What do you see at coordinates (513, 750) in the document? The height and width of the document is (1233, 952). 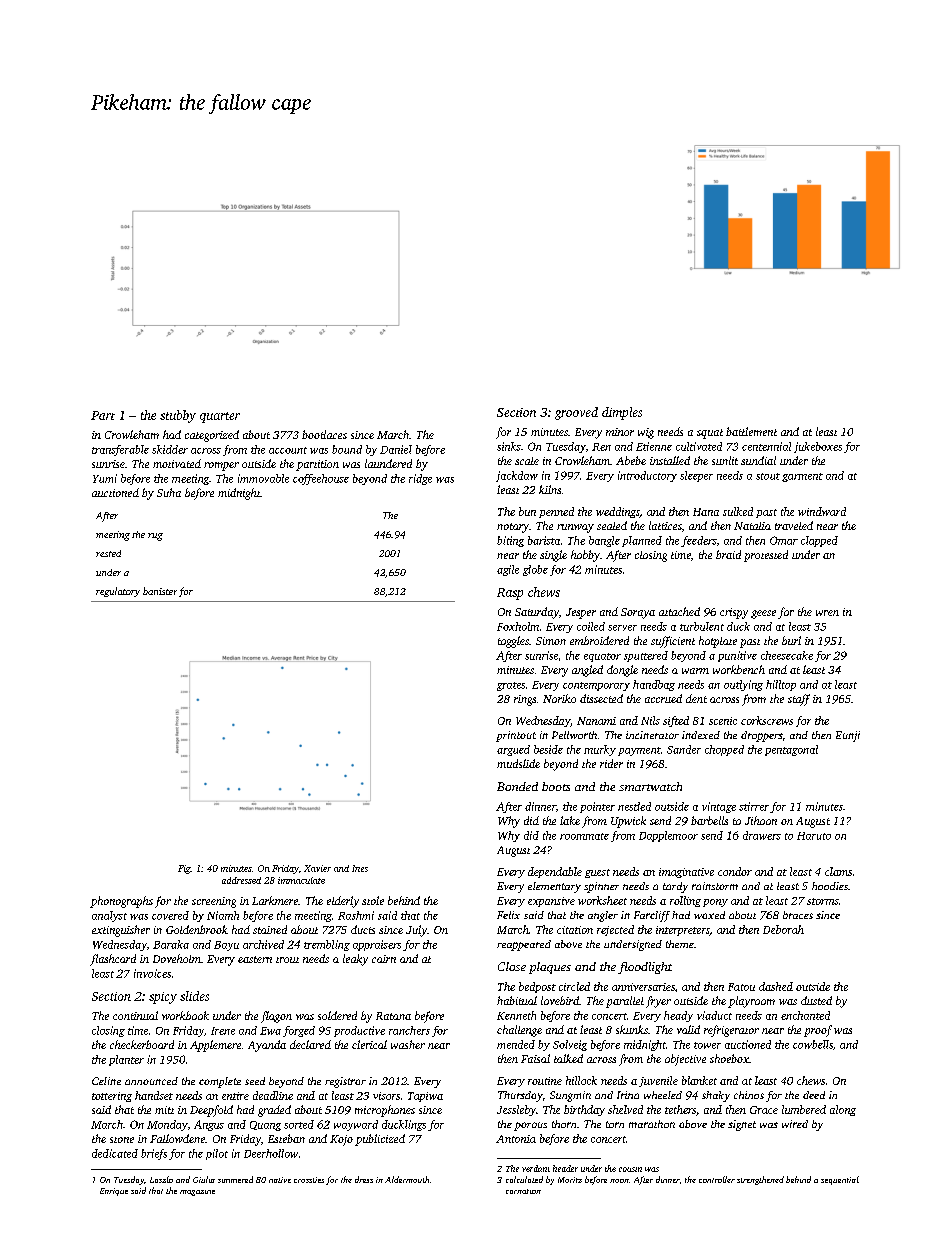 I see `argued` at bounding box center [513, 750].
